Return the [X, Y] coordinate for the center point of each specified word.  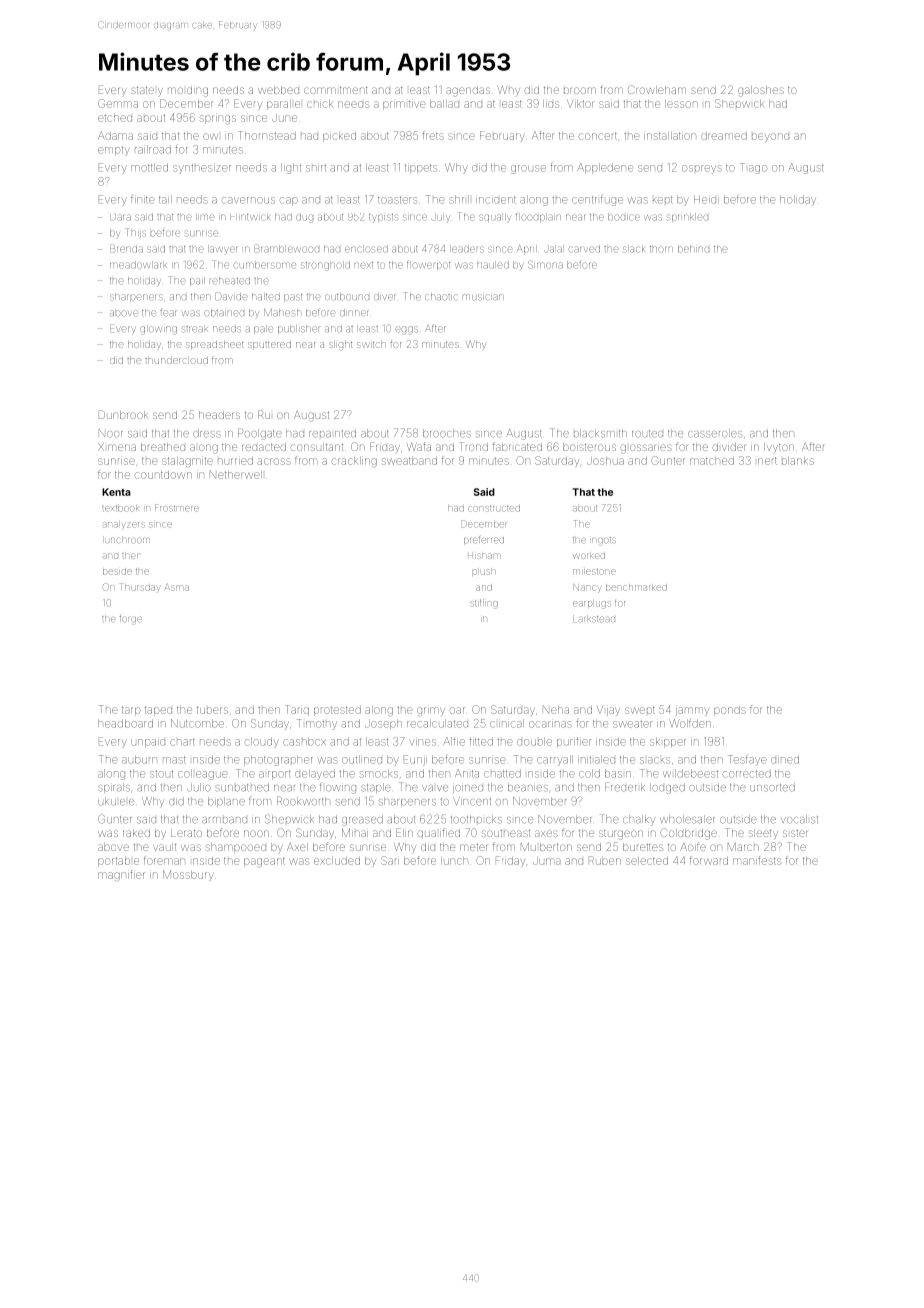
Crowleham [657, 89]
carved [584, 249]
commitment [336, 90]
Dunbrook [123, 414]
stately [147, 91]
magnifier [121, 875]
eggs [406, 330]
